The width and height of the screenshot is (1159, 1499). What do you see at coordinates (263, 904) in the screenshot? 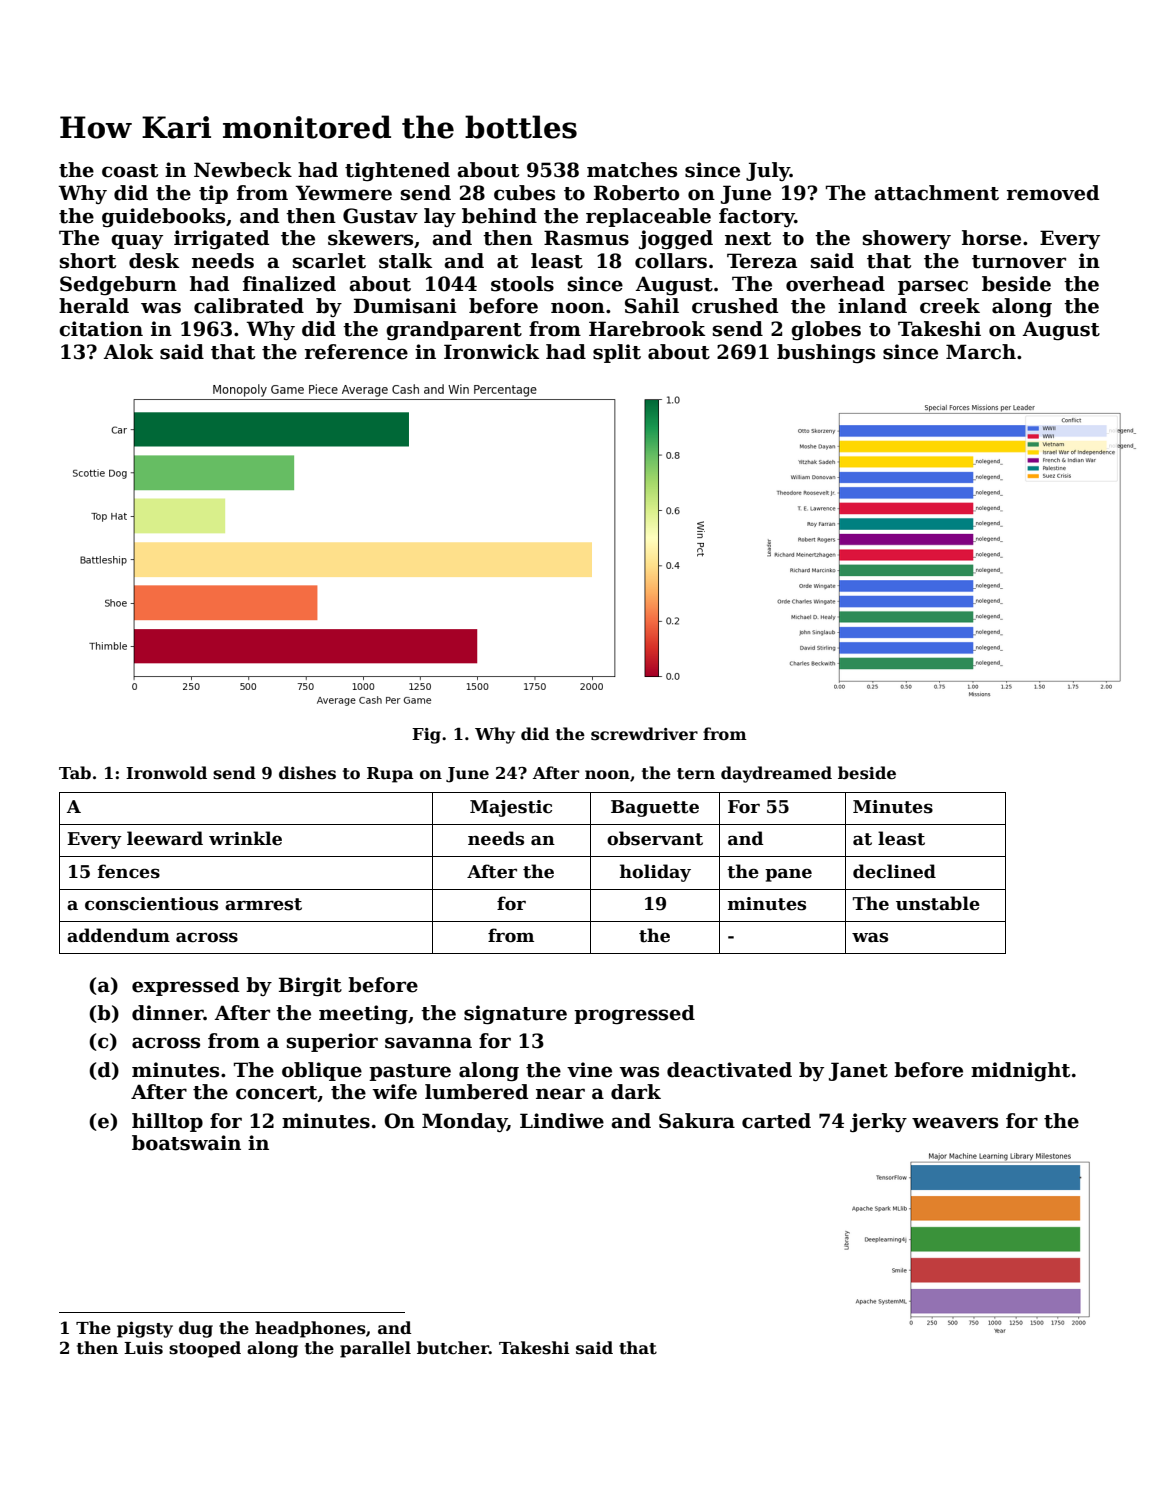
I see `armrest` at bounding box center [263, 904].
